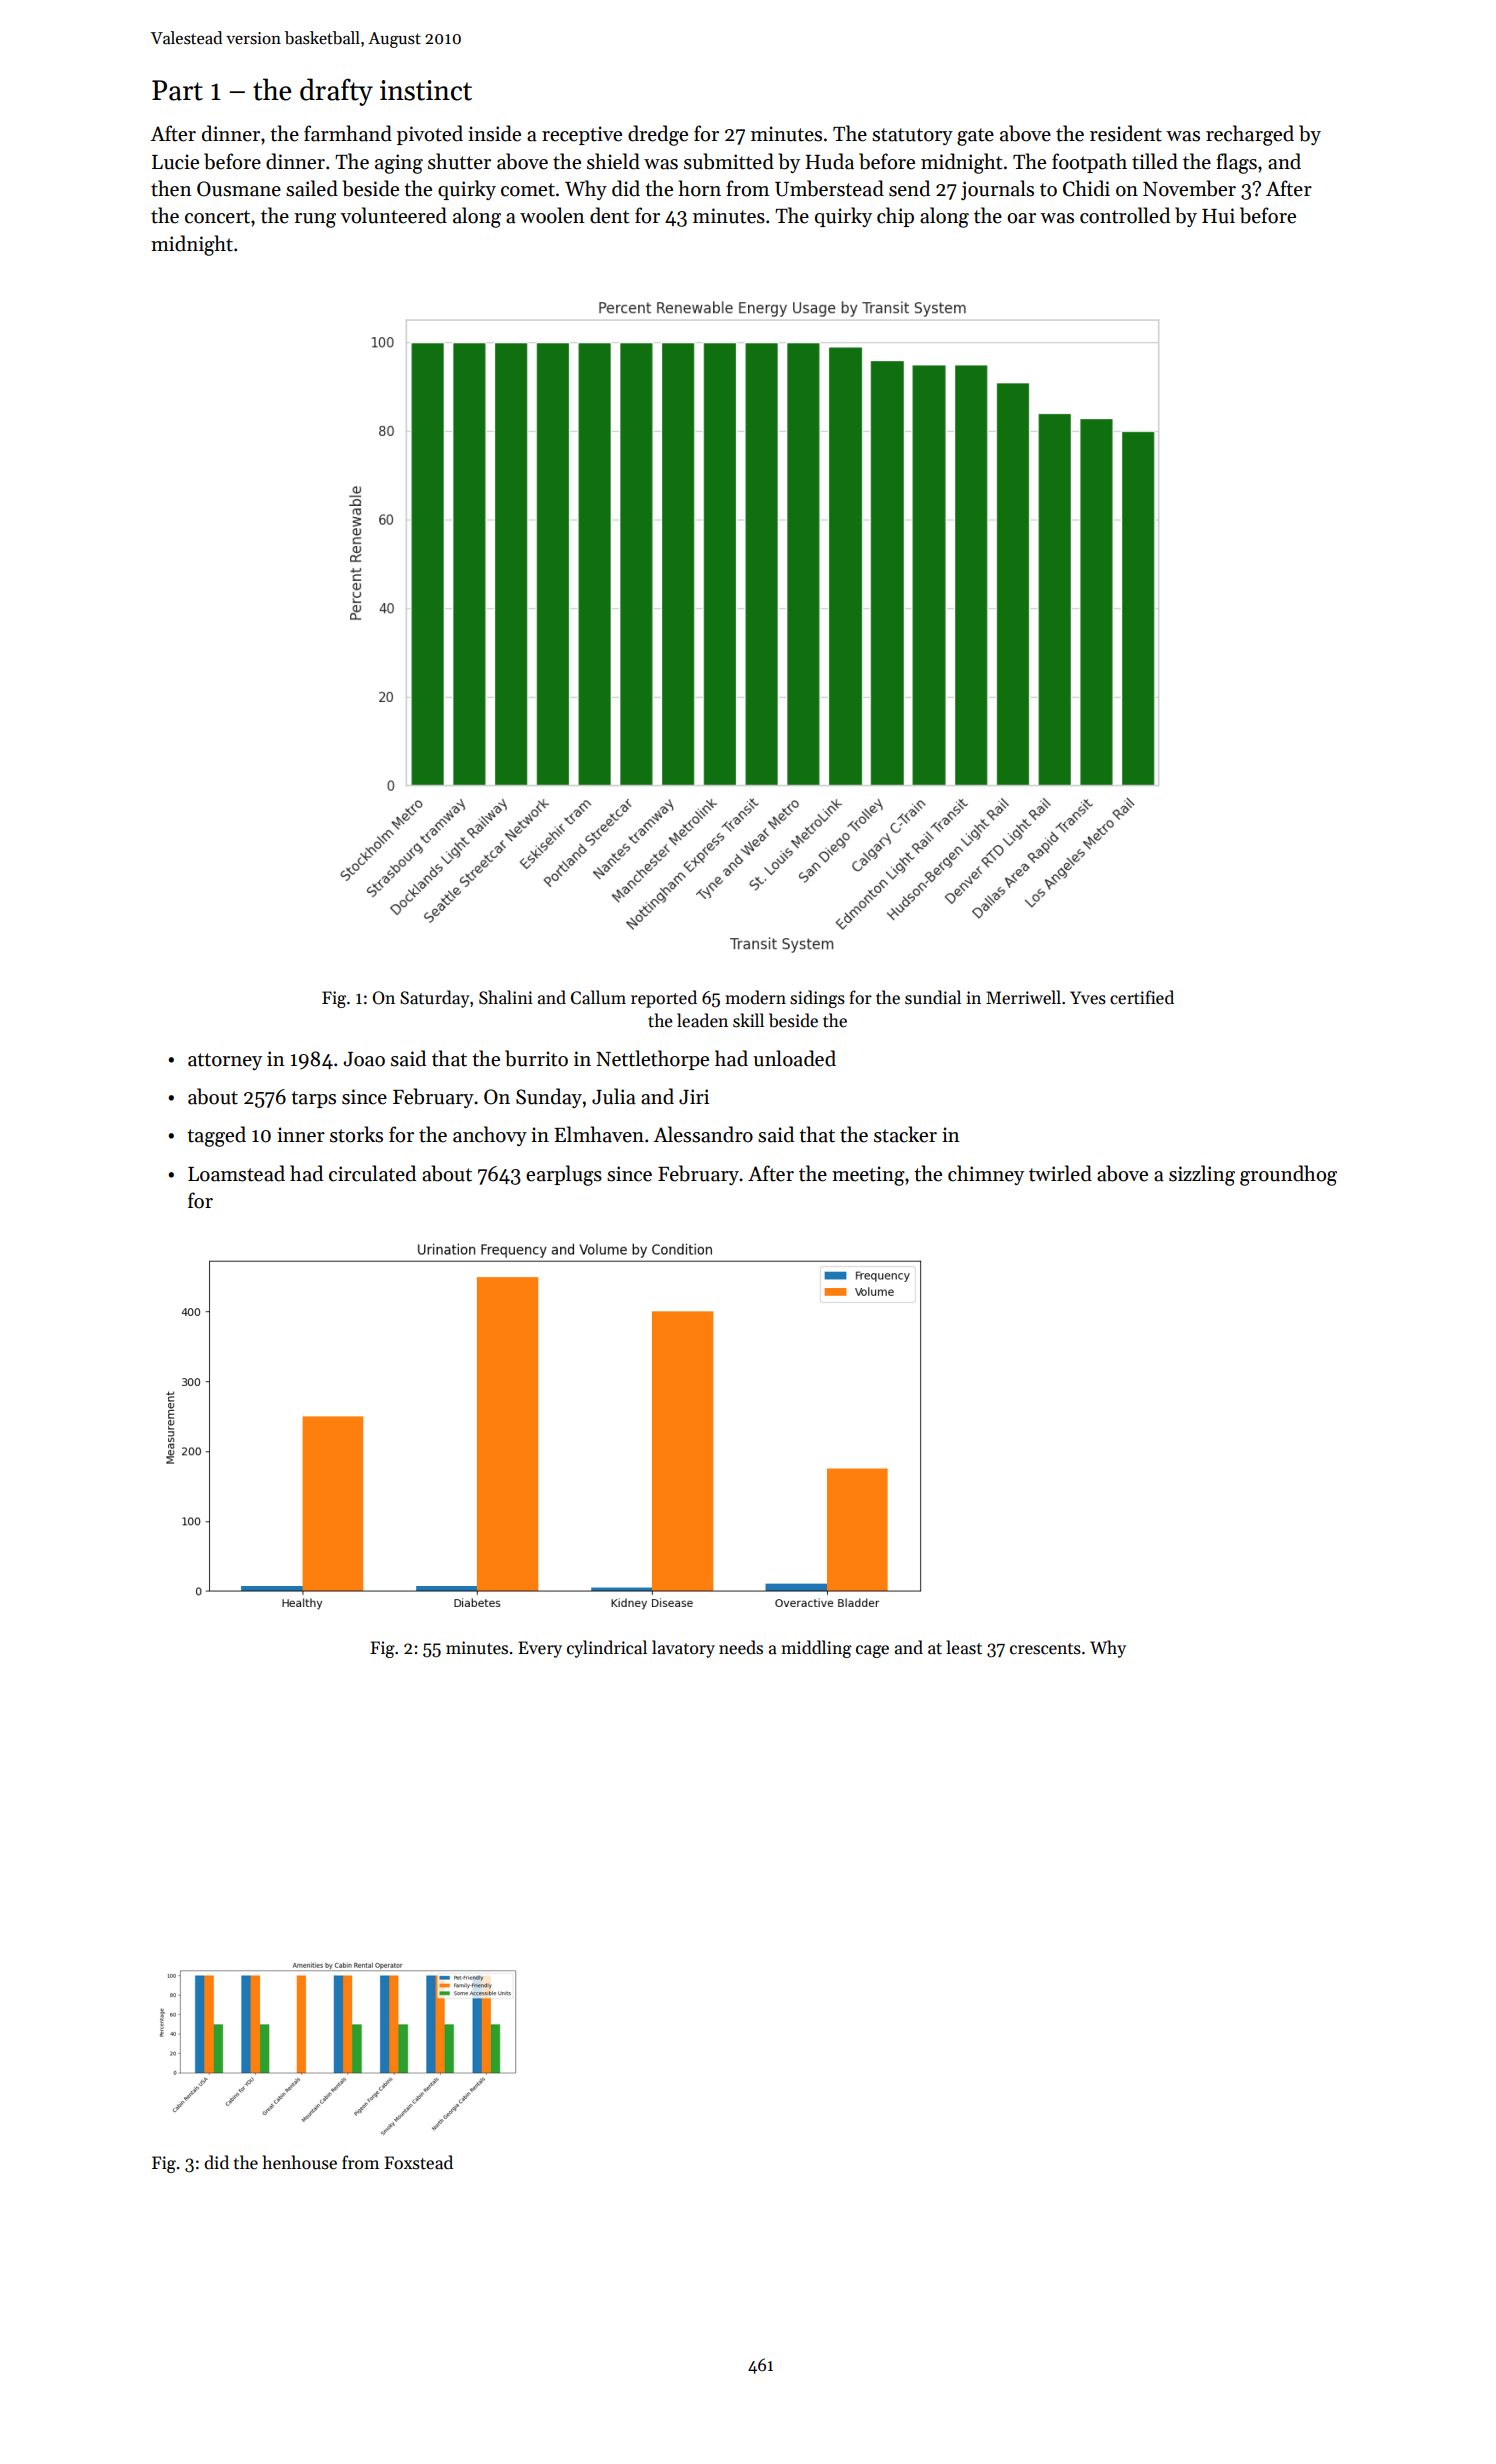 The height and width of the page is (2464, 1496). Describe the element at coordinates (1045, 1649) in the page. I see `crescents` at that location.
